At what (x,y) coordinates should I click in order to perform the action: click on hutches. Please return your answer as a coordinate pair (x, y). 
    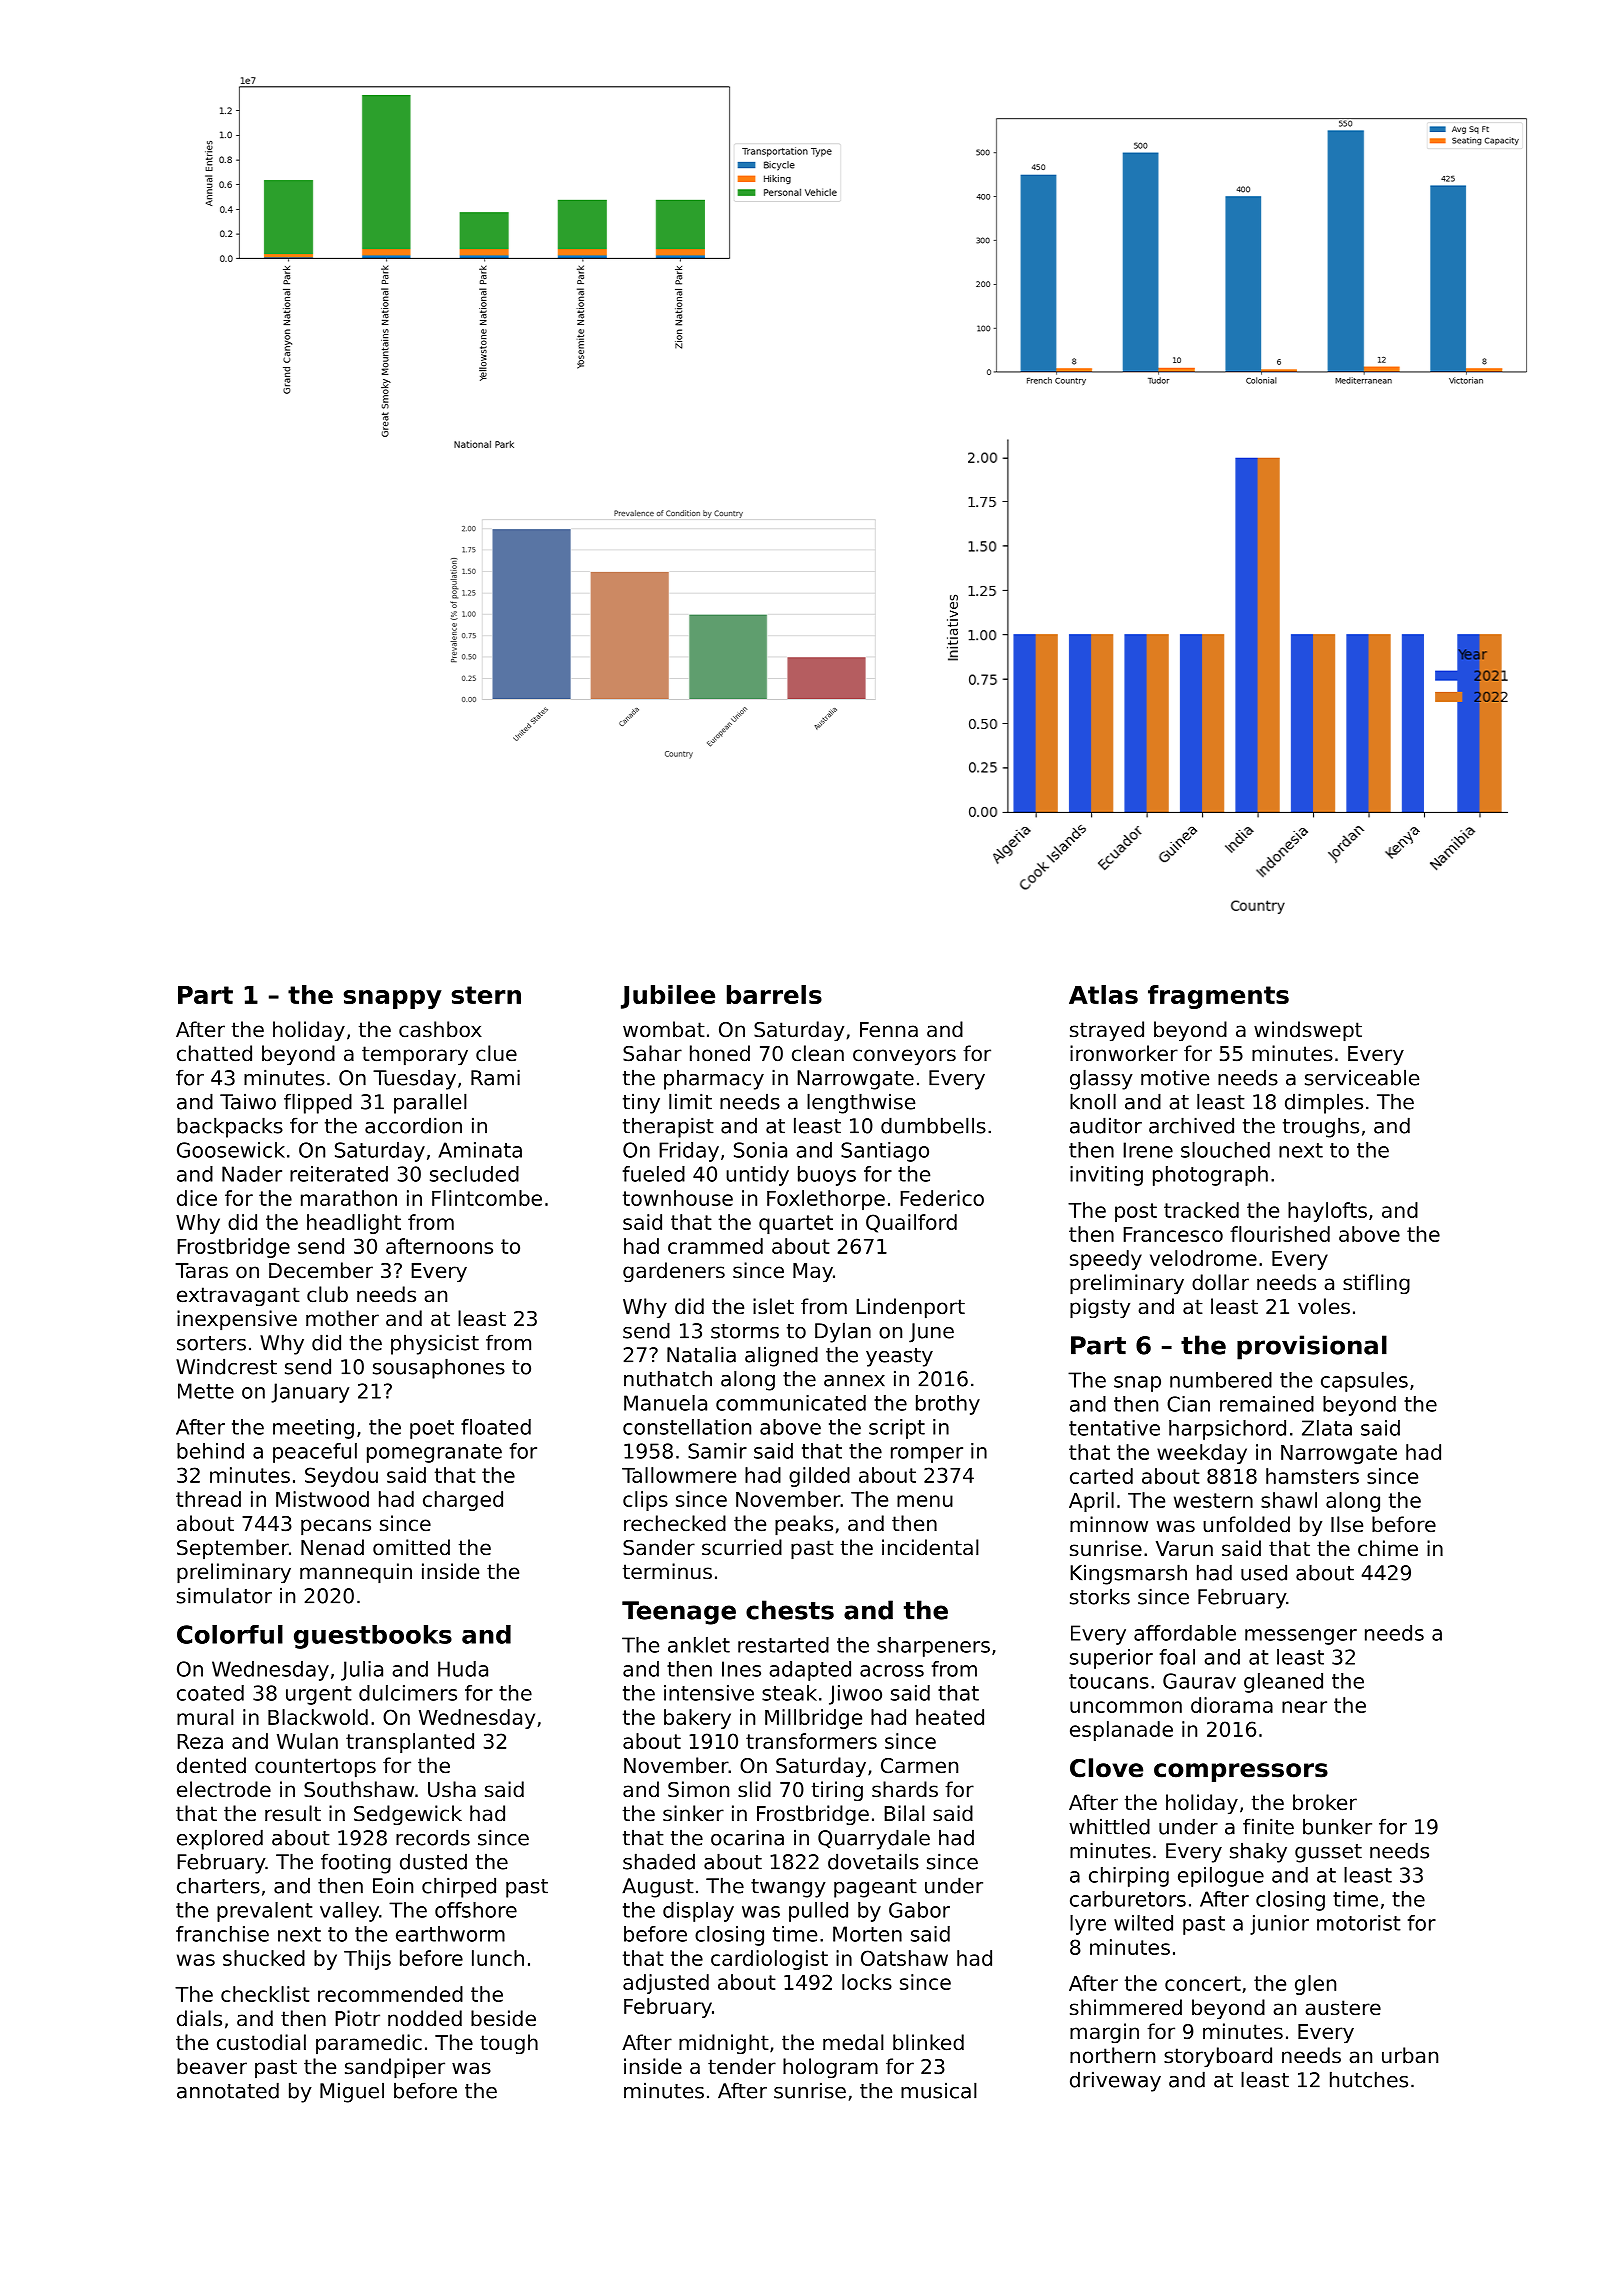
    Looking at the image, I should click on (1369, 2079).
